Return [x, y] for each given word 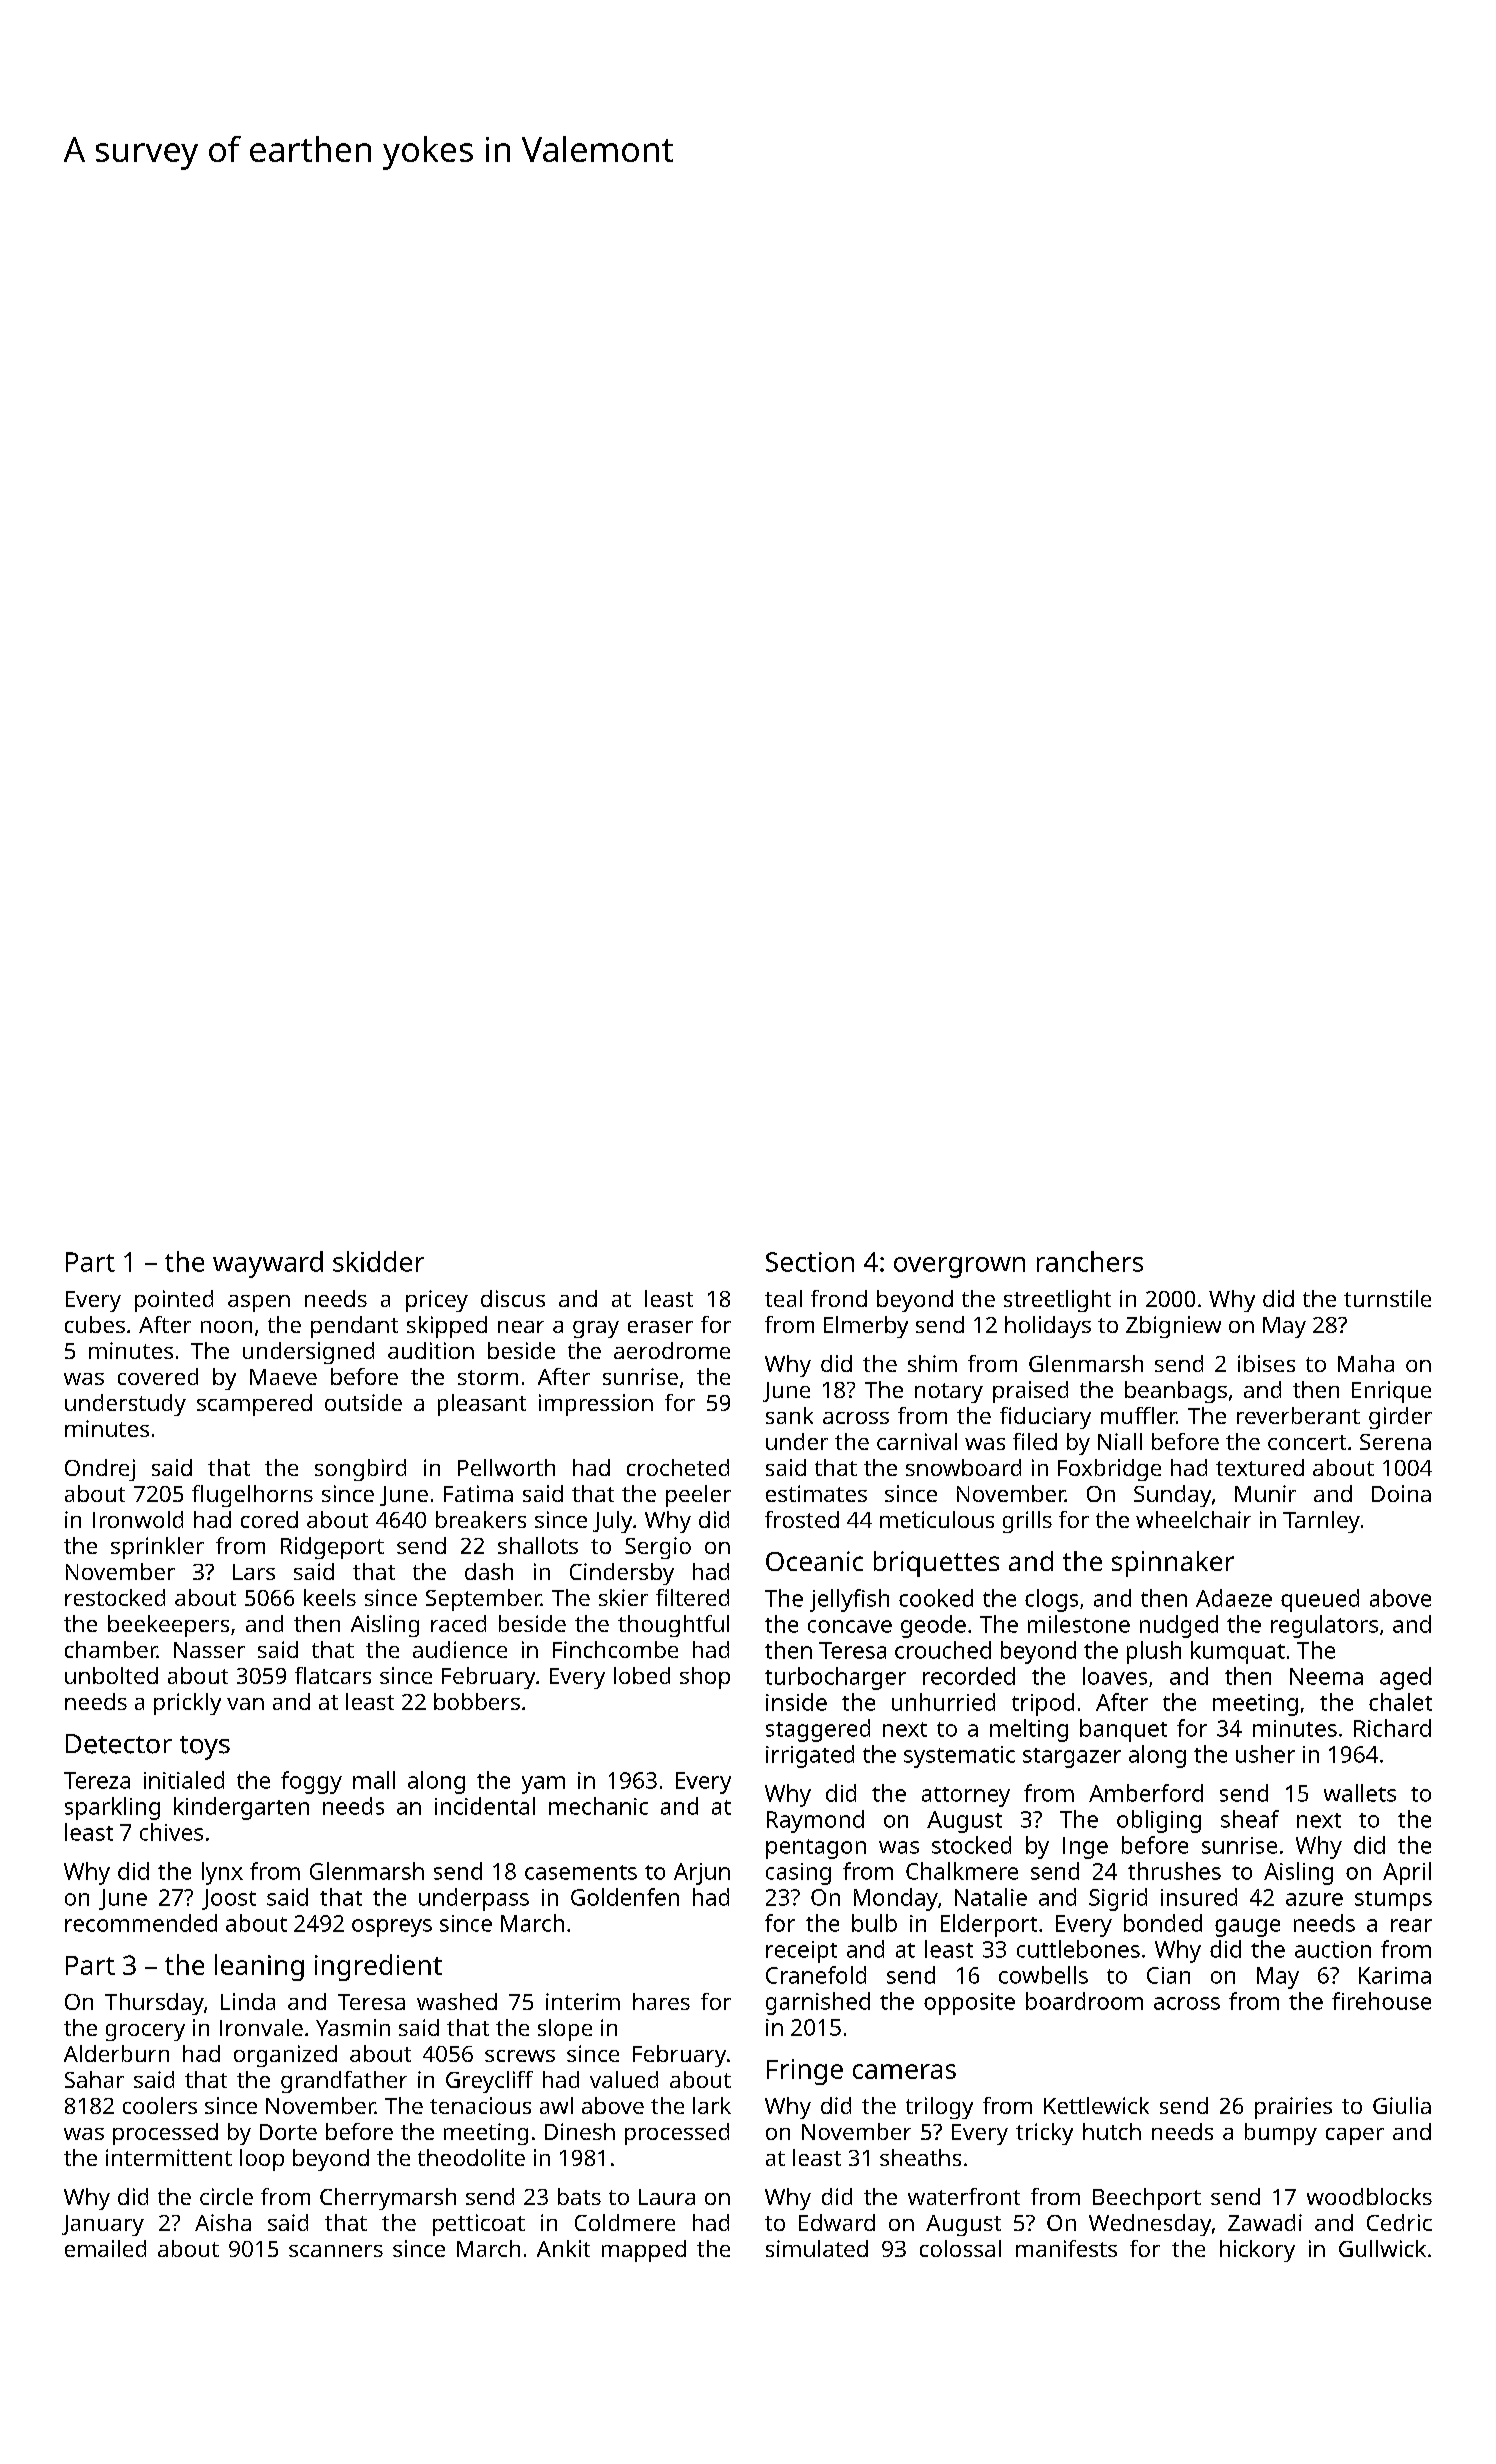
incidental [485, 1806]
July [612, 1522]
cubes [95, 1324]
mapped [644, 2251]
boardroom [1084, 2001]
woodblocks [1369, 2196]
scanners [336, 2251]
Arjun [702, 1874]
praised [1030, 1392]
